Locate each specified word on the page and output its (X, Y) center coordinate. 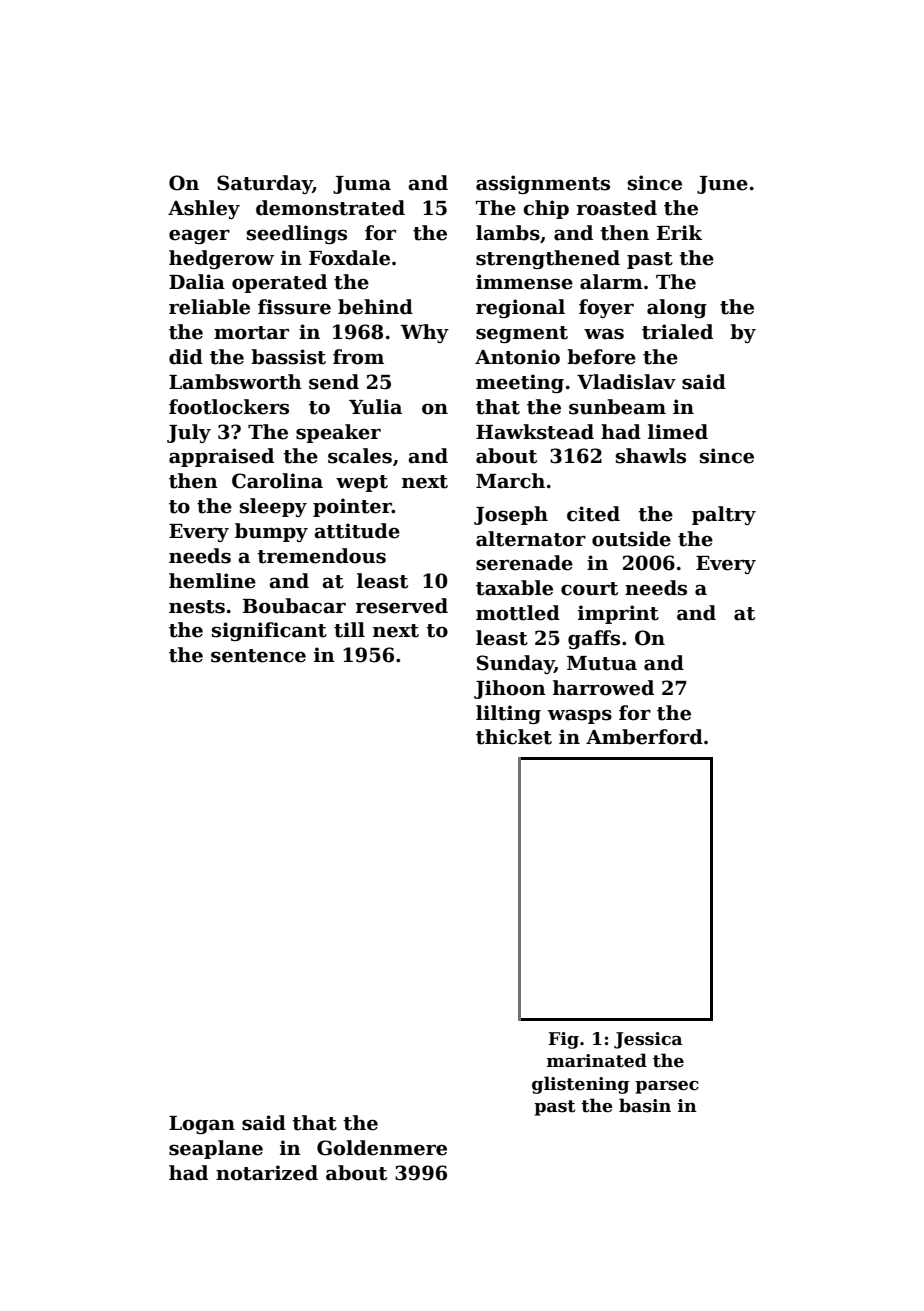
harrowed (603, 688)
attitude (357, 531)
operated (279, 283)
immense (524, 282)
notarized (267, 1173)
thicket (514, 737)
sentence (258, 656)
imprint (618, 614)
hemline (212, 581)
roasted (617, 208)
